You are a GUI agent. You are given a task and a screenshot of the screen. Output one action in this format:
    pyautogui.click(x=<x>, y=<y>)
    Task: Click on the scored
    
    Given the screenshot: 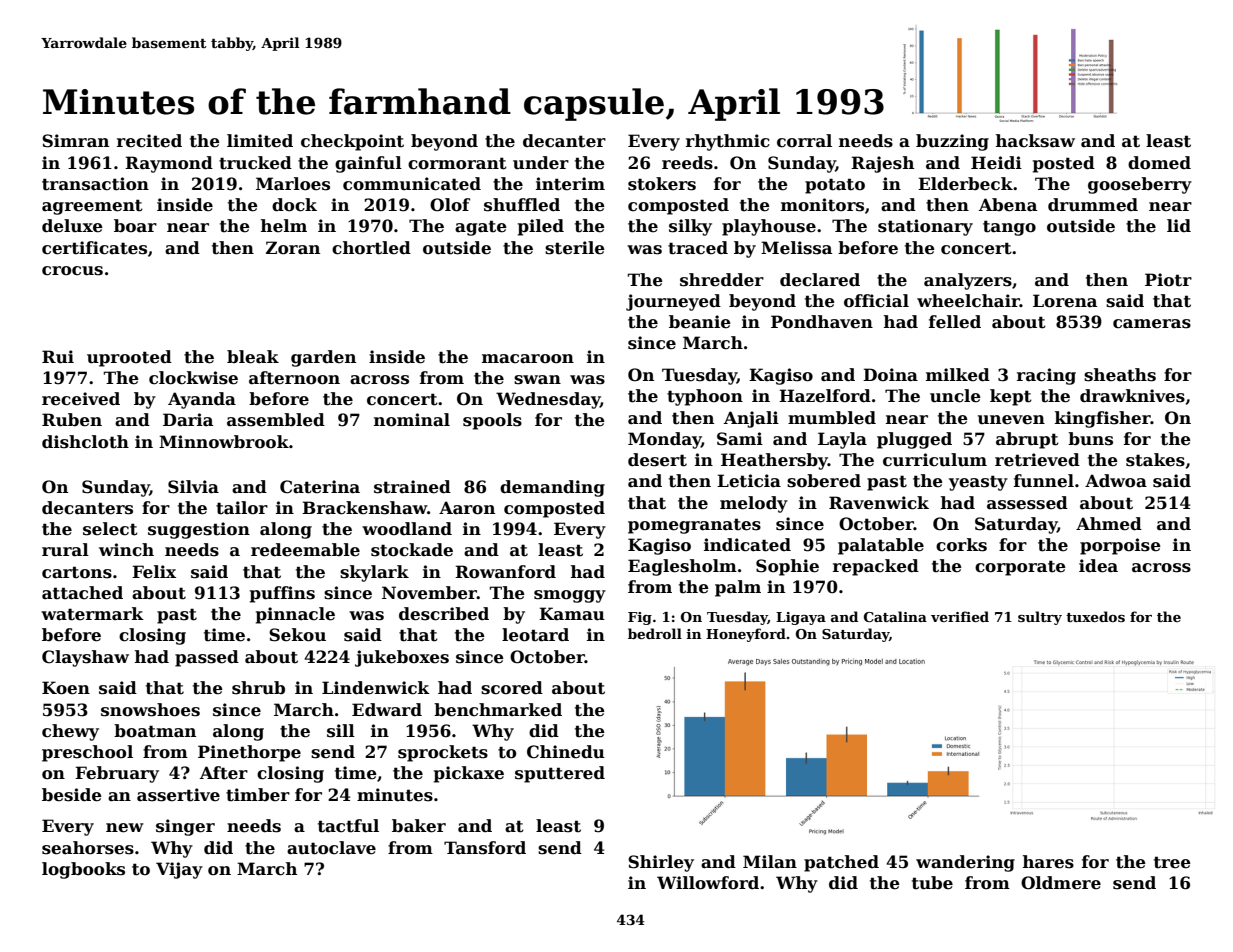 What is the action you would take?
    pyautogui.click(x=512, y=688)
